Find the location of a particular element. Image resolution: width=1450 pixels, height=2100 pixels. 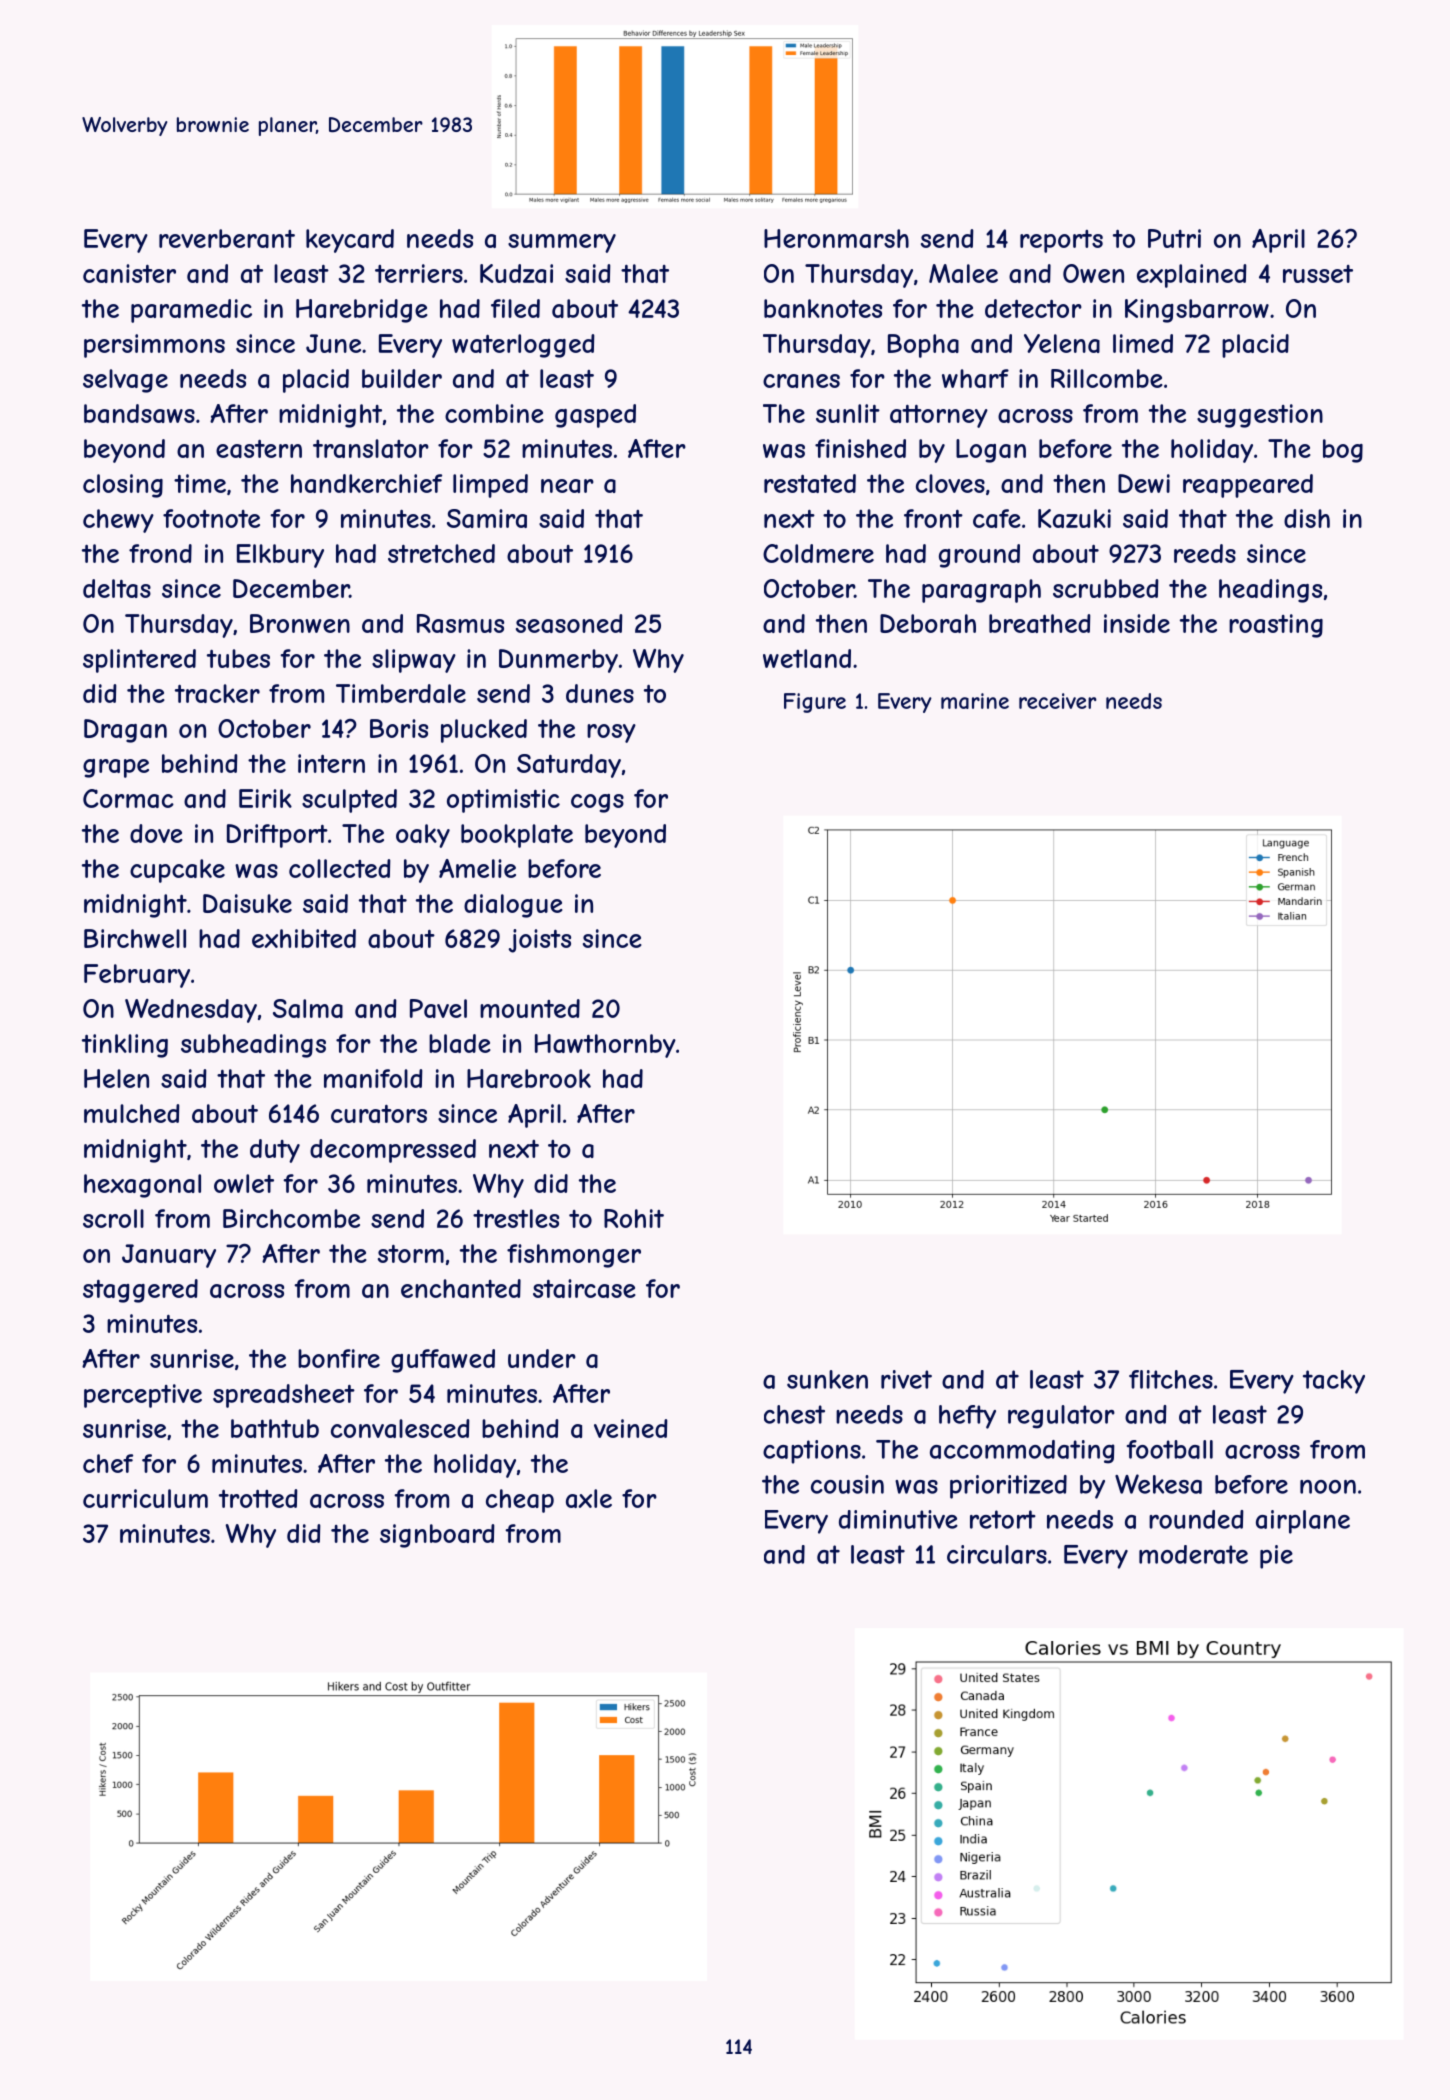

Bronwen is located at coordinates (300, 623).
